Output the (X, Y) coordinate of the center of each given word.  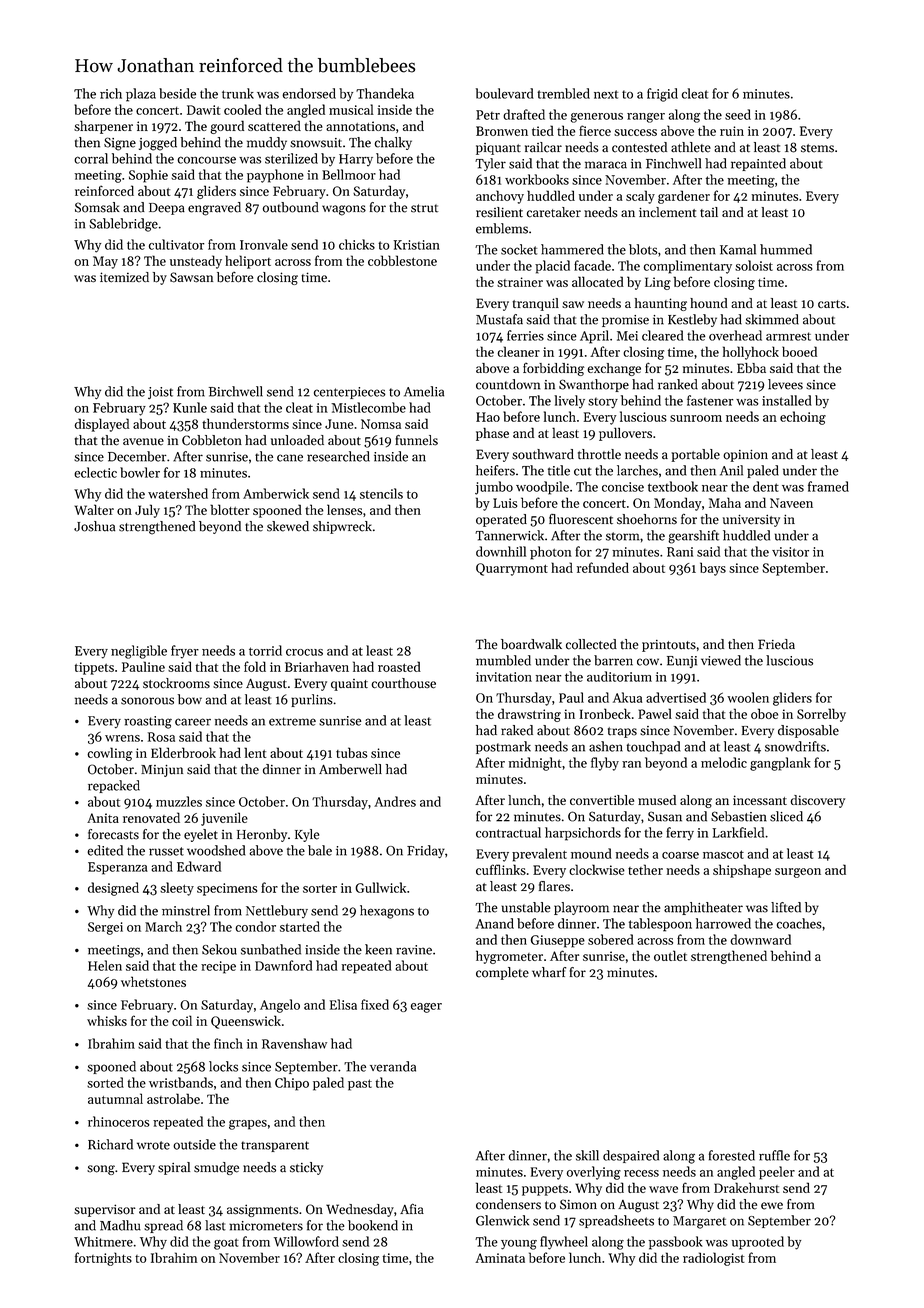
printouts (669, 646)
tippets (94, 668)
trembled (563, 93)
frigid (662, 95)
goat (226, 1244)
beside (177, 93)
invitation (504, 677)
